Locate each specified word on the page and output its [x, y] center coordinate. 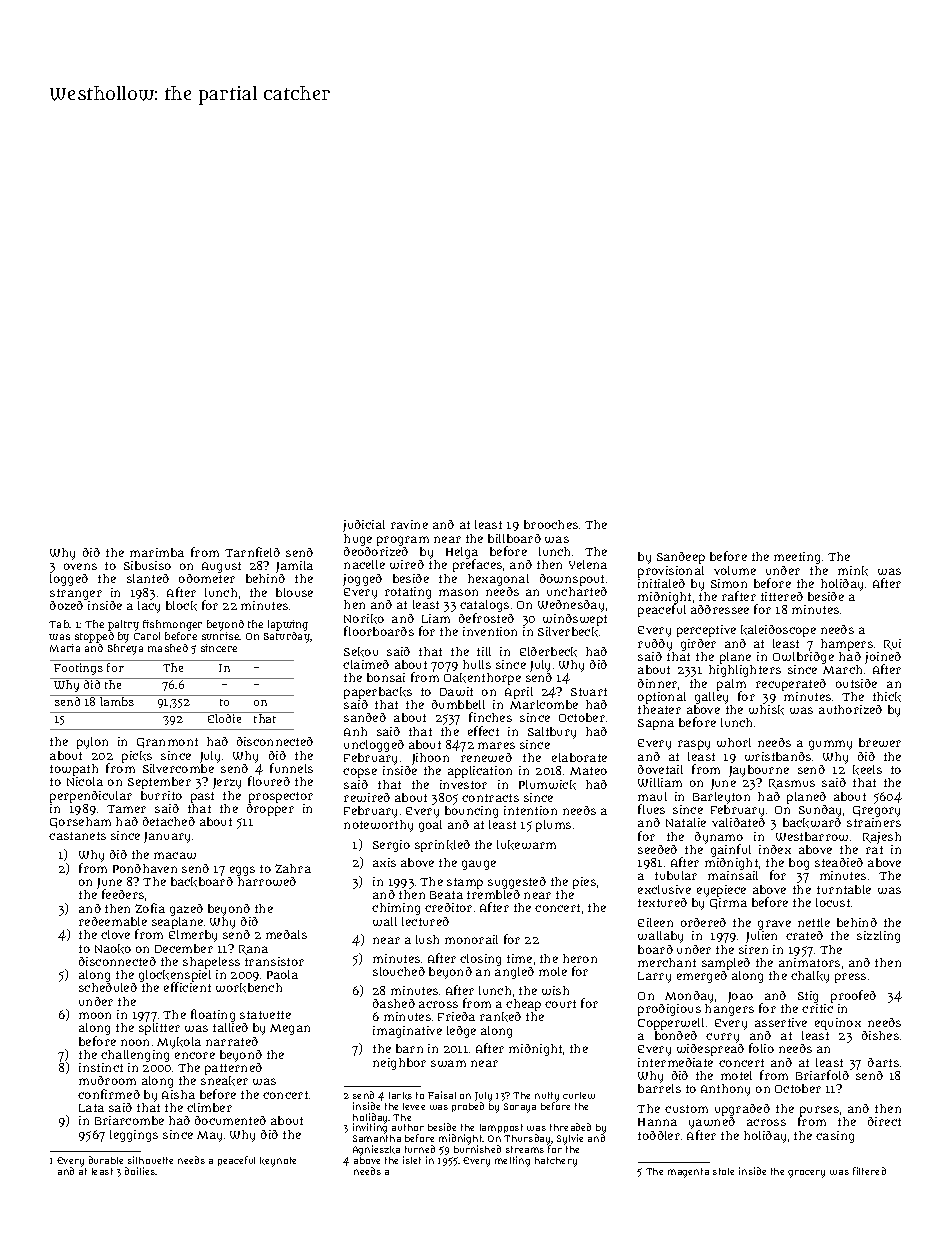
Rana [253, 950]
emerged [702, 977]
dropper [270, 810]
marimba [157, 552]
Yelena [588, 564]
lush [427, 939]
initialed [661, 583]
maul [652, 796]
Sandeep [681, 558]
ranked [500, 1017]
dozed [66, 605]
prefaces [477, 566]
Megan [290, 1029]
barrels [659, 1088]
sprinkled [442, 846]
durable [106, 1160]
